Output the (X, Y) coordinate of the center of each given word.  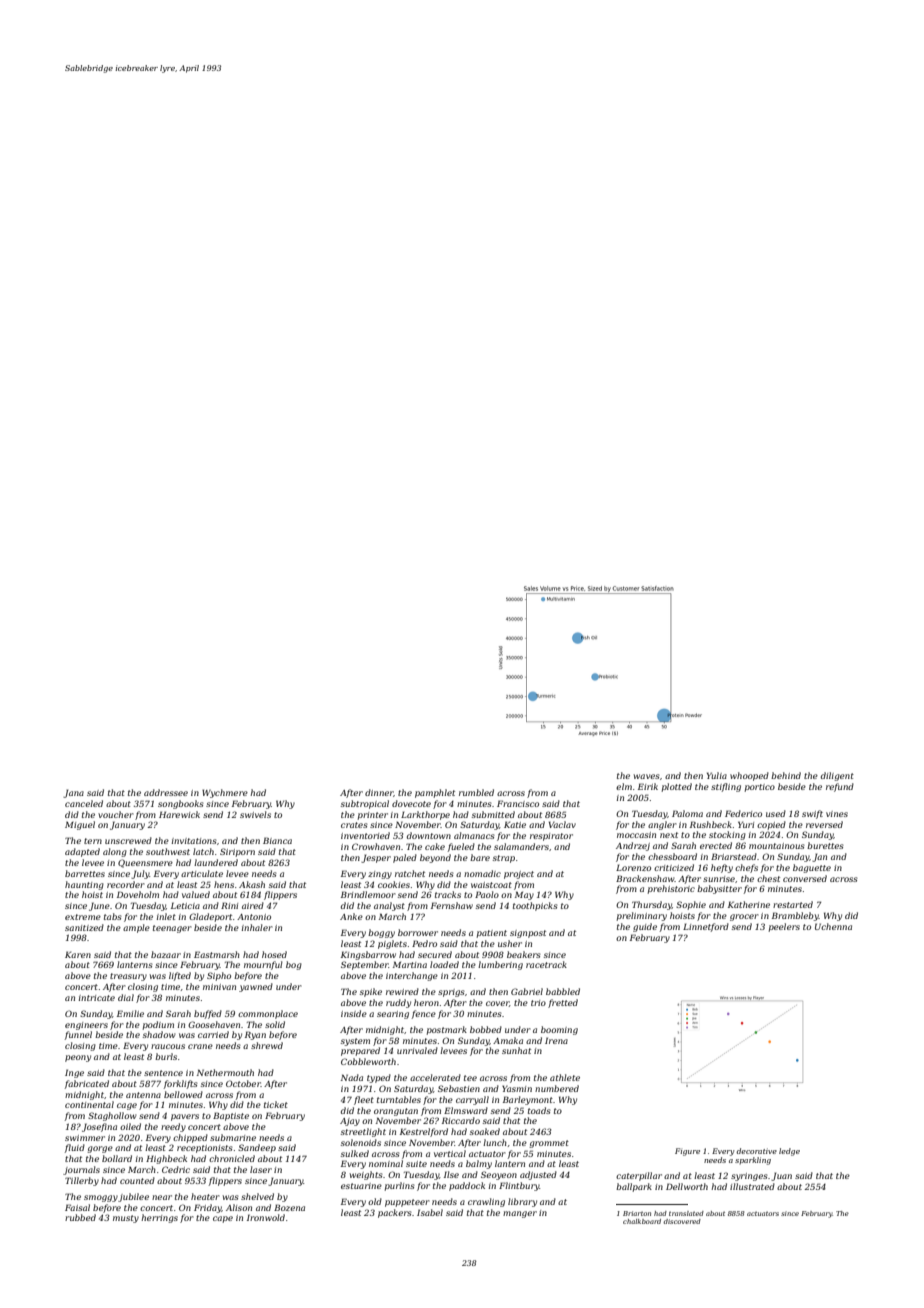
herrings (159, 1218)
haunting (84, 885)
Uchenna (833, 926)
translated (686, 1213)
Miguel (80, 825)
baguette (812, 868)
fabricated (87, 1084)
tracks (448, 894)
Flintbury (519, 1186)
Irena (556, 1040)
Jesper (376, 858)
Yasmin (517, 1088)
